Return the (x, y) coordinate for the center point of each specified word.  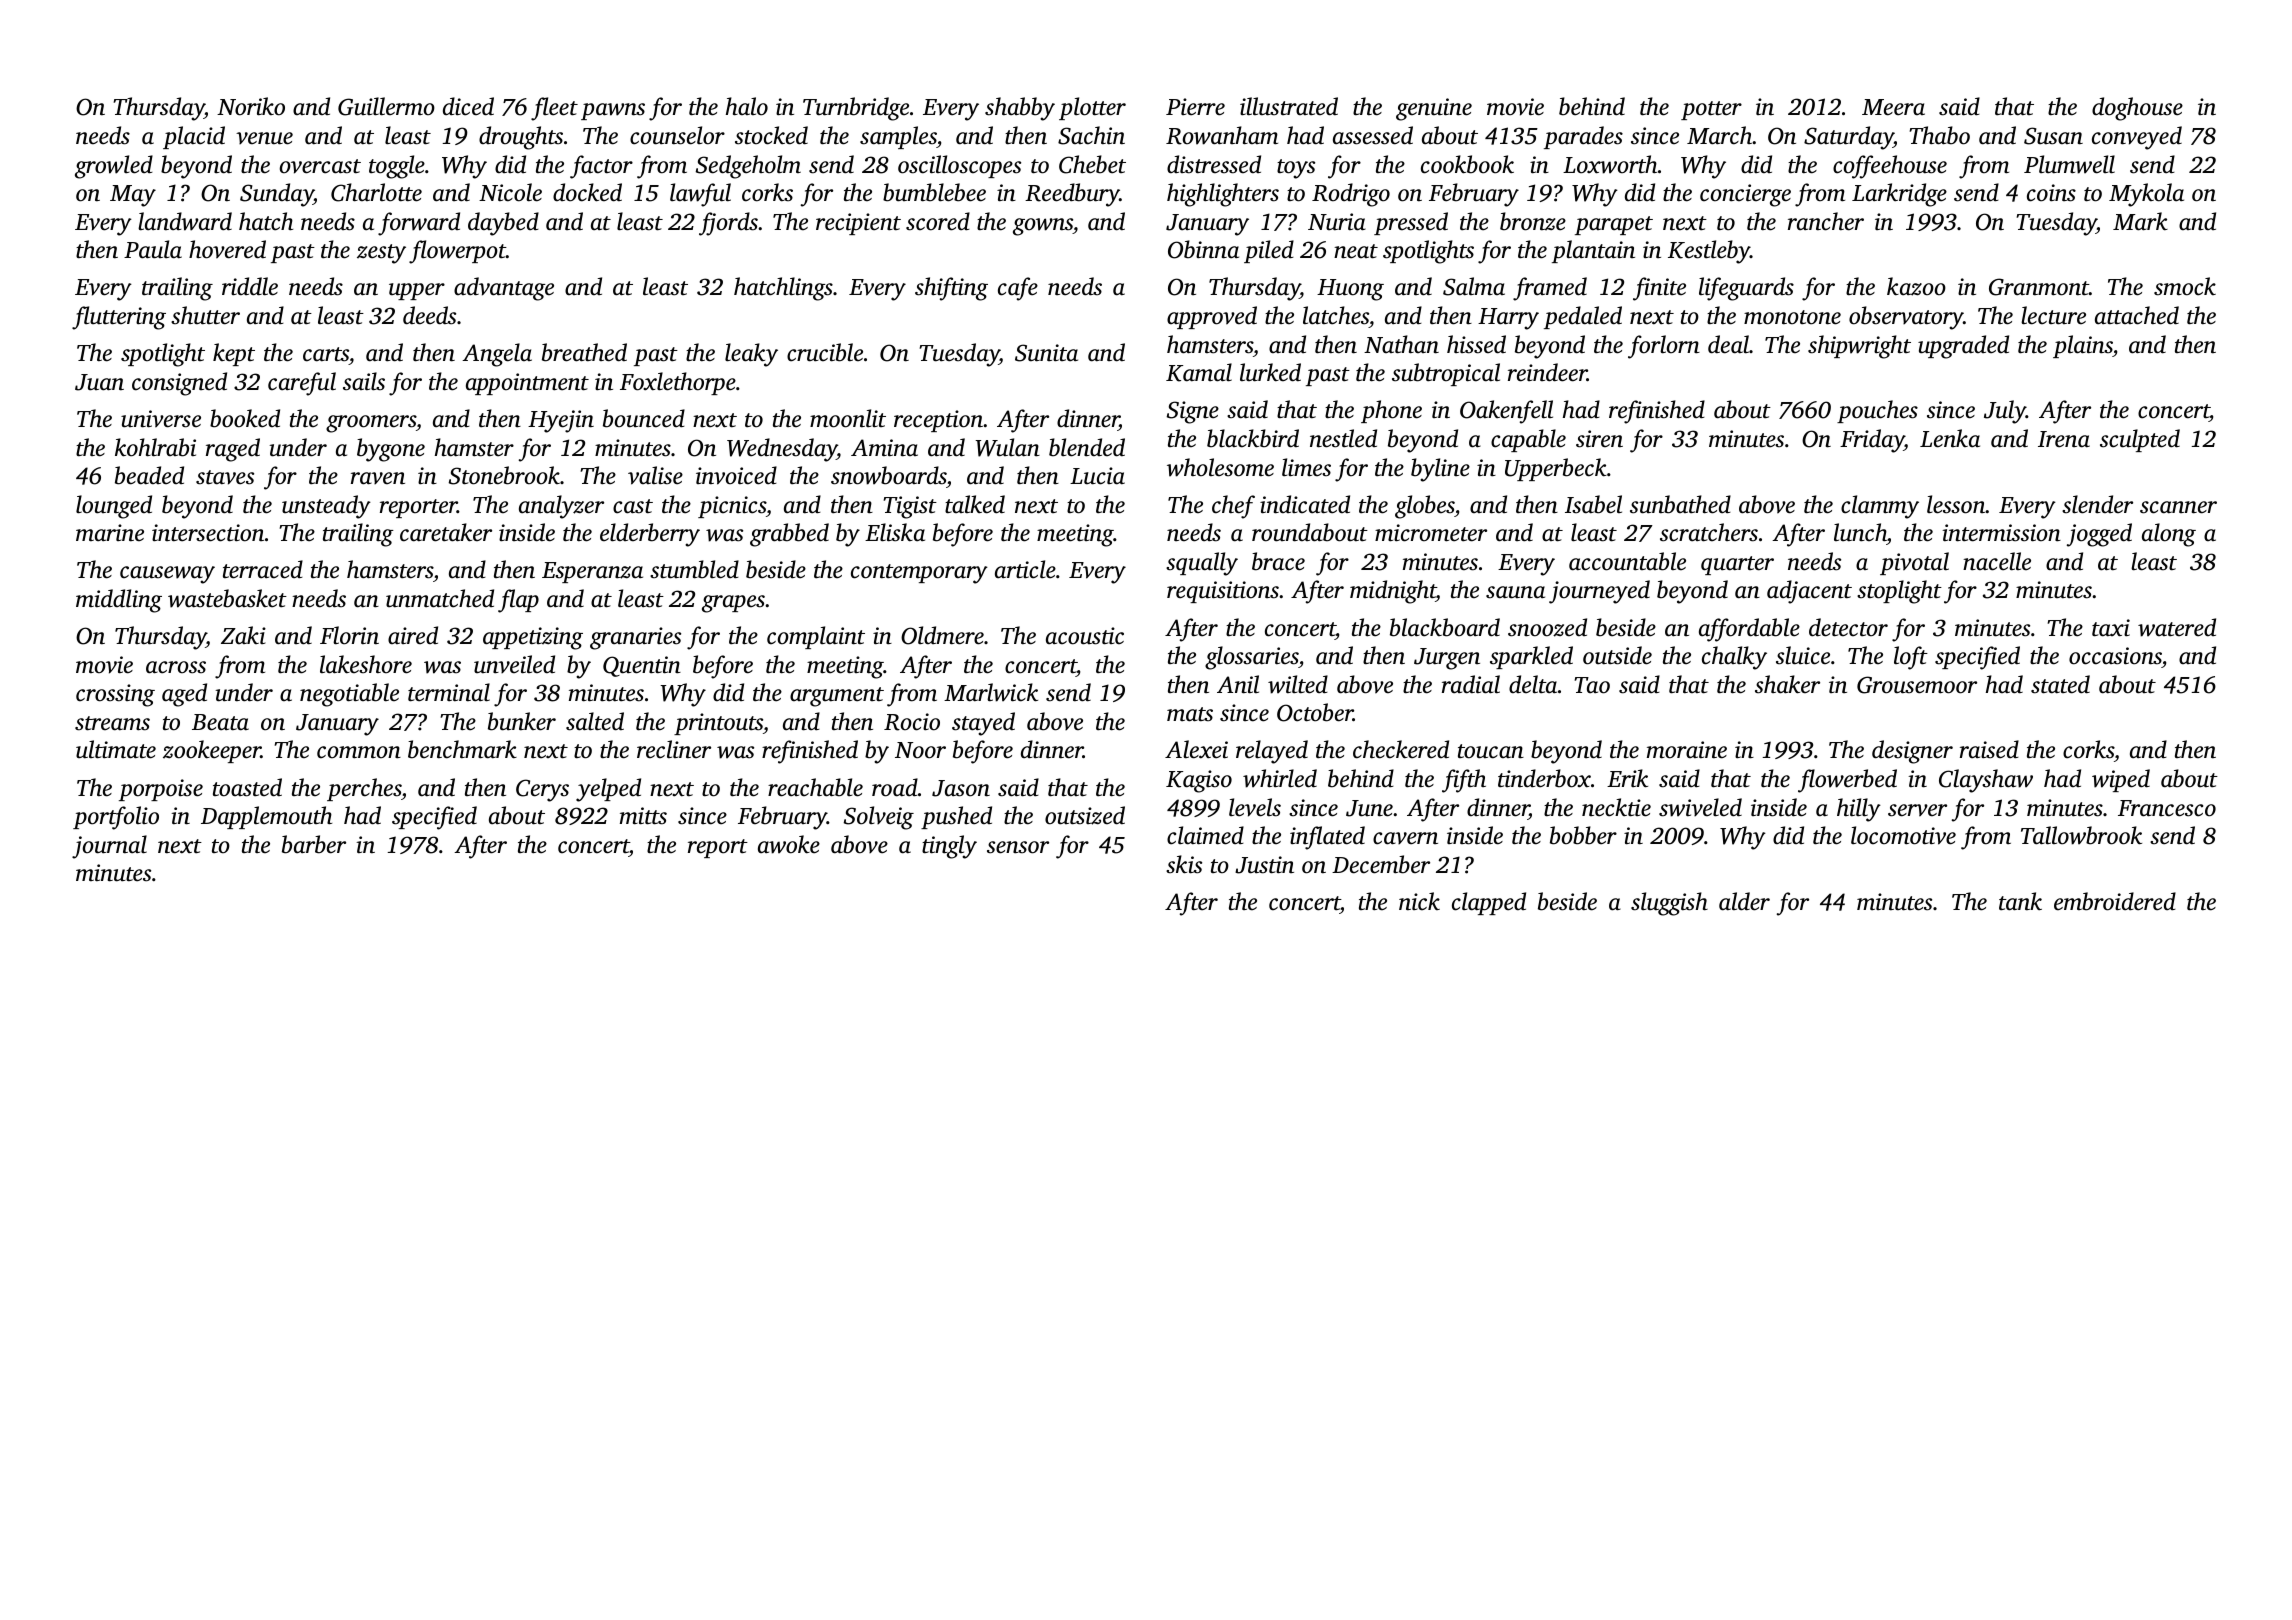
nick (1419, 901)
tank (2020, 901)
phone (1391, 411)
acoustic (1085, 636)
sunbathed (1680, 504)
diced (468, 106)
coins (2051, 193)
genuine (1434, 109)
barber (314, 844)
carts (326, 356)
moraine (1687, 750)
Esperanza (592, 572)
